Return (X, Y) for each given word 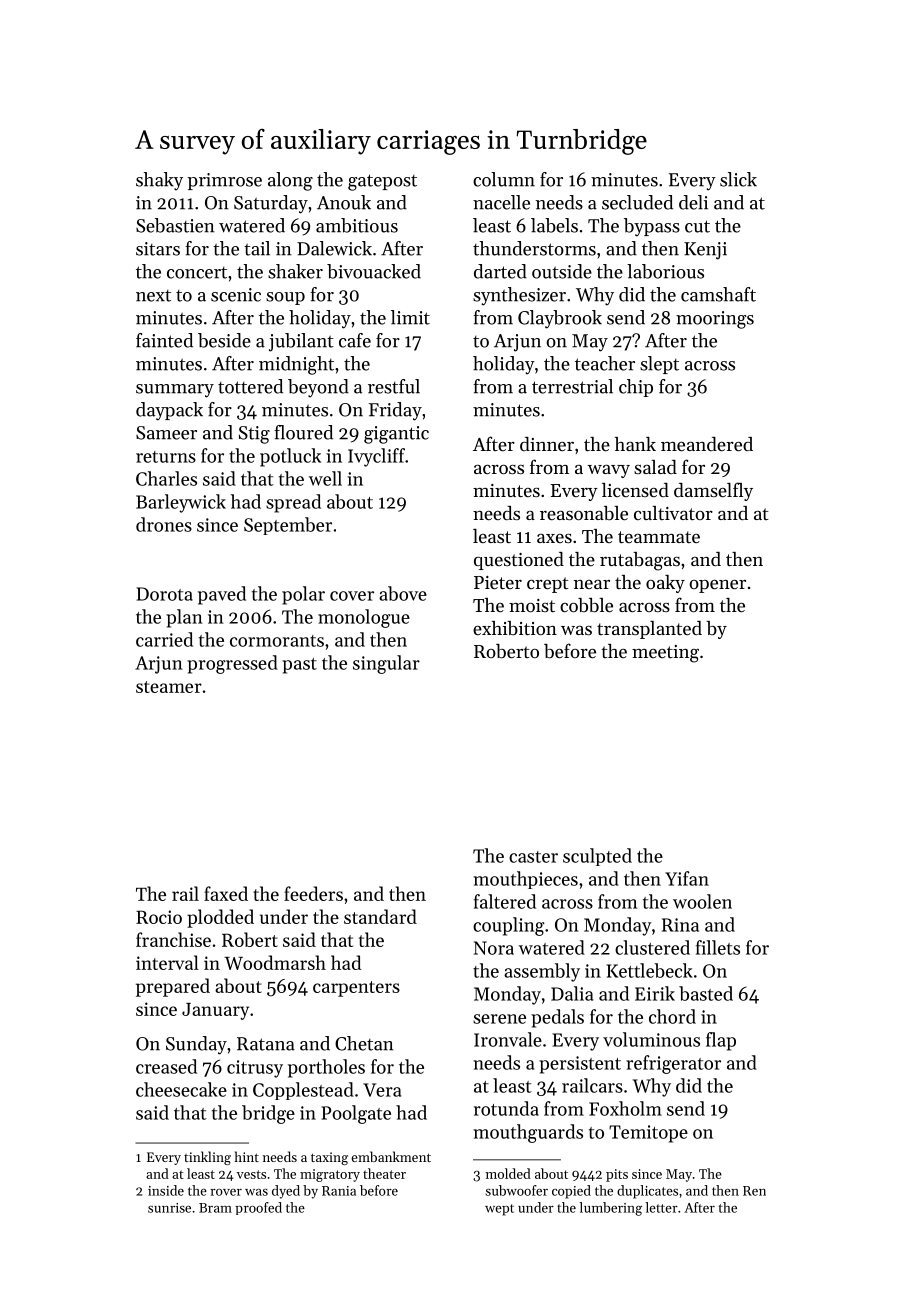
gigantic (396, 435)
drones (164, 524)
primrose (224, 181)
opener (717, 586)
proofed (258, 1208)
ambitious (357, 225)
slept (659, 365)
